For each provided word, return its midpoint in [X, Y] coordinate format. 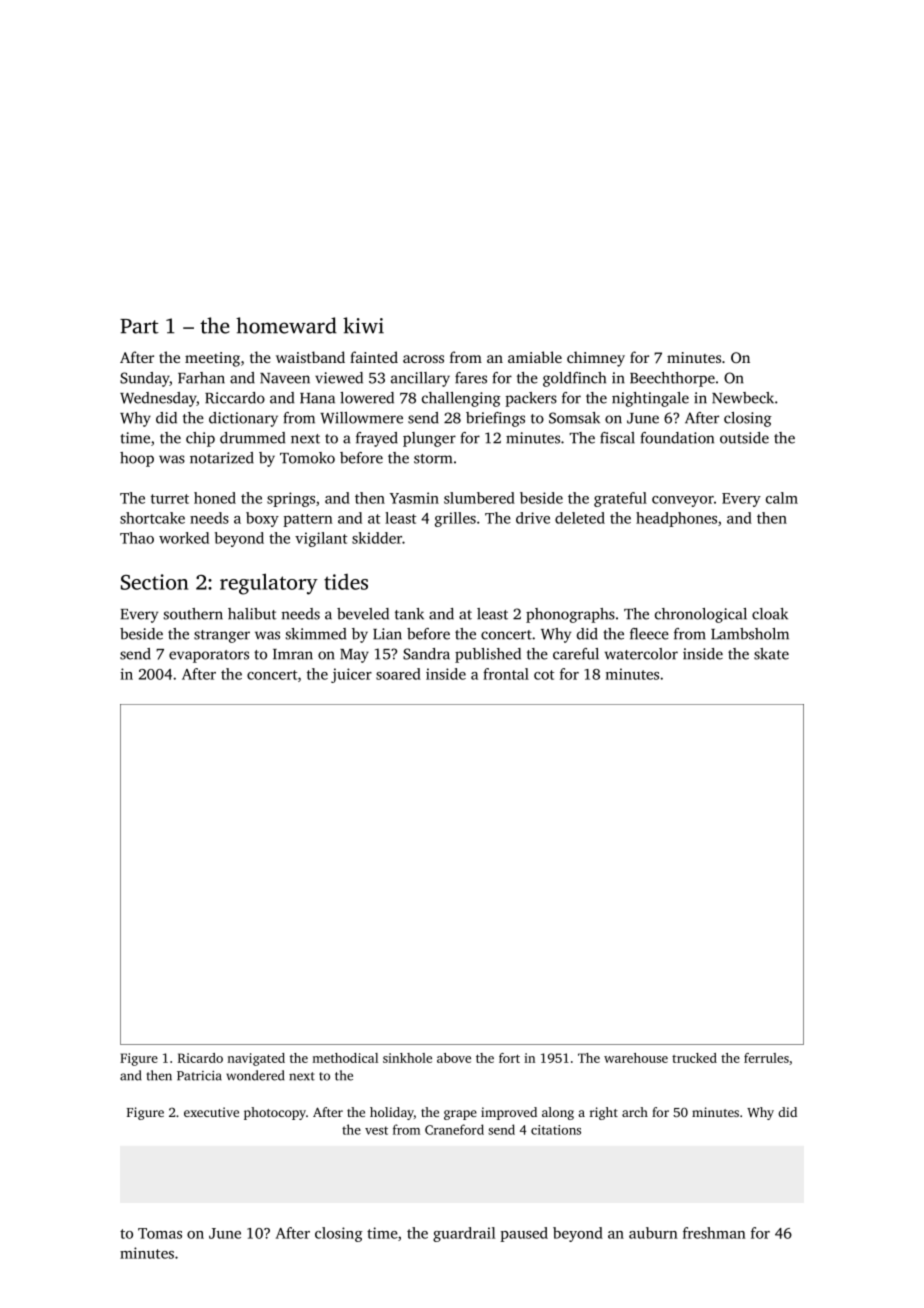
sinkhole [407, 1058]
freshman [714, 1233]
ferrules [766, 1058]
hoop [137, 459]
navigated [256, 1059]
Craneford [454, 1129]
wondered [255, 1075]
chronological [701, 615]
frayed [377, 439]
